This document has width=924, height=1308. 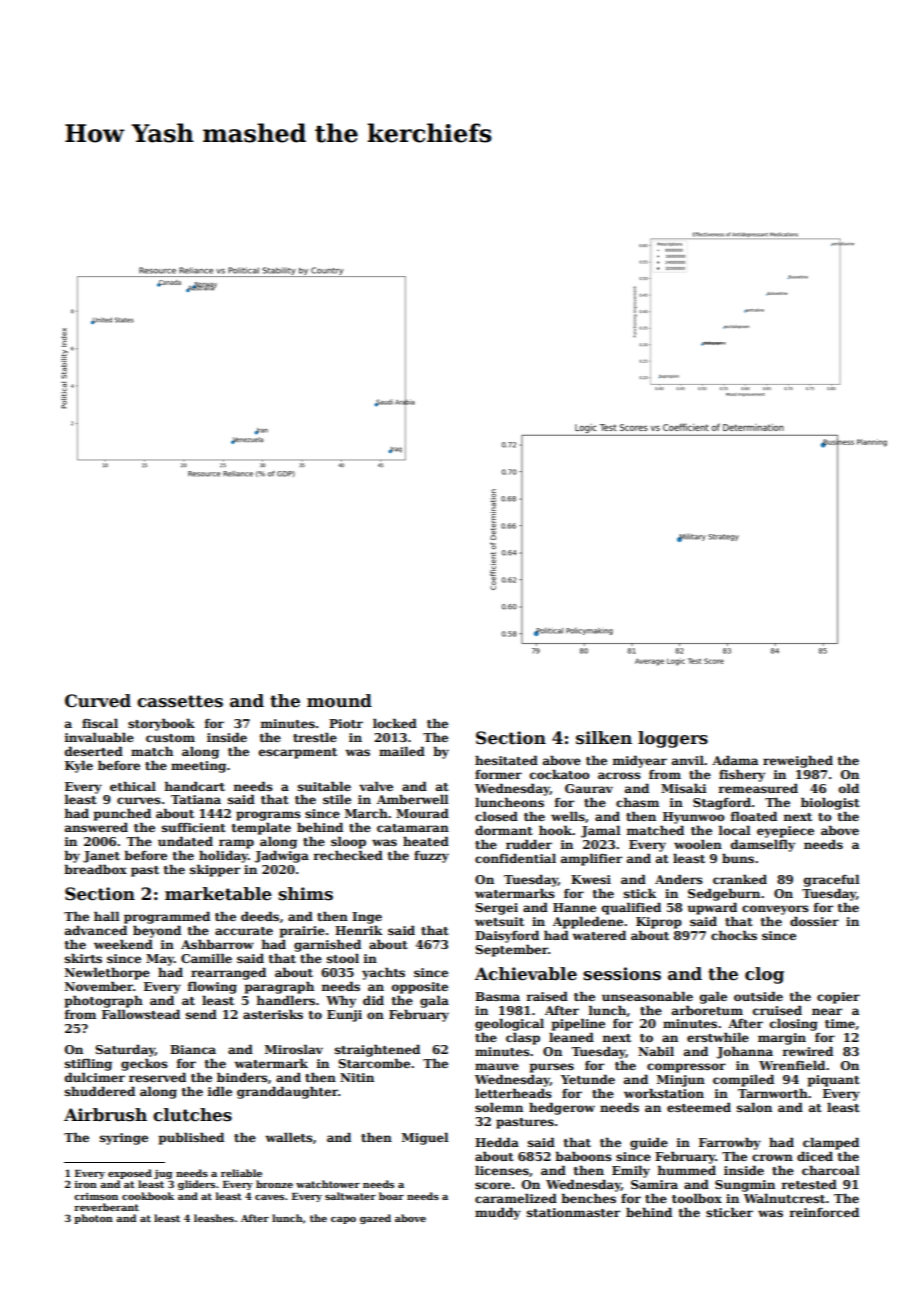 I want to click on Nabil, so click(x=656, y=1051).
